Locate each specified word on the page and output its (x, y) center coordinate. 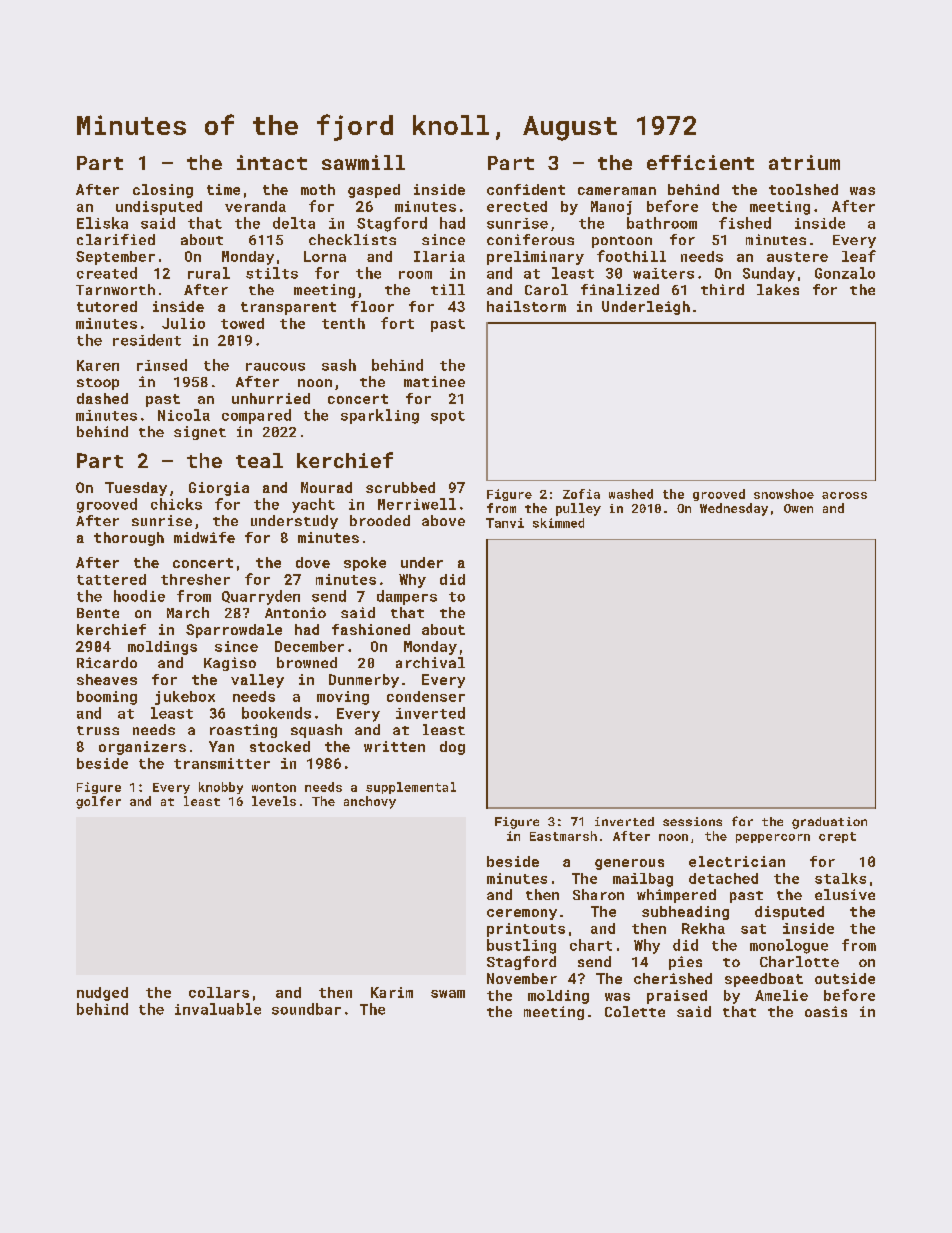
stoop (98, 384)
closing (163, 191)
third (722, 289)
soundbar (306, 1009)
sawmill (363, 162)
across (844, 495)
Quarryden (261, 597)
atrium (804, 162)
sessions (692, 821)
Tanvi (505, 523)
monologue (789, 946)
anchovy (370, 802)
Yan (221, 746)
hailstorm (526, 306)
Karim (392, 992)
